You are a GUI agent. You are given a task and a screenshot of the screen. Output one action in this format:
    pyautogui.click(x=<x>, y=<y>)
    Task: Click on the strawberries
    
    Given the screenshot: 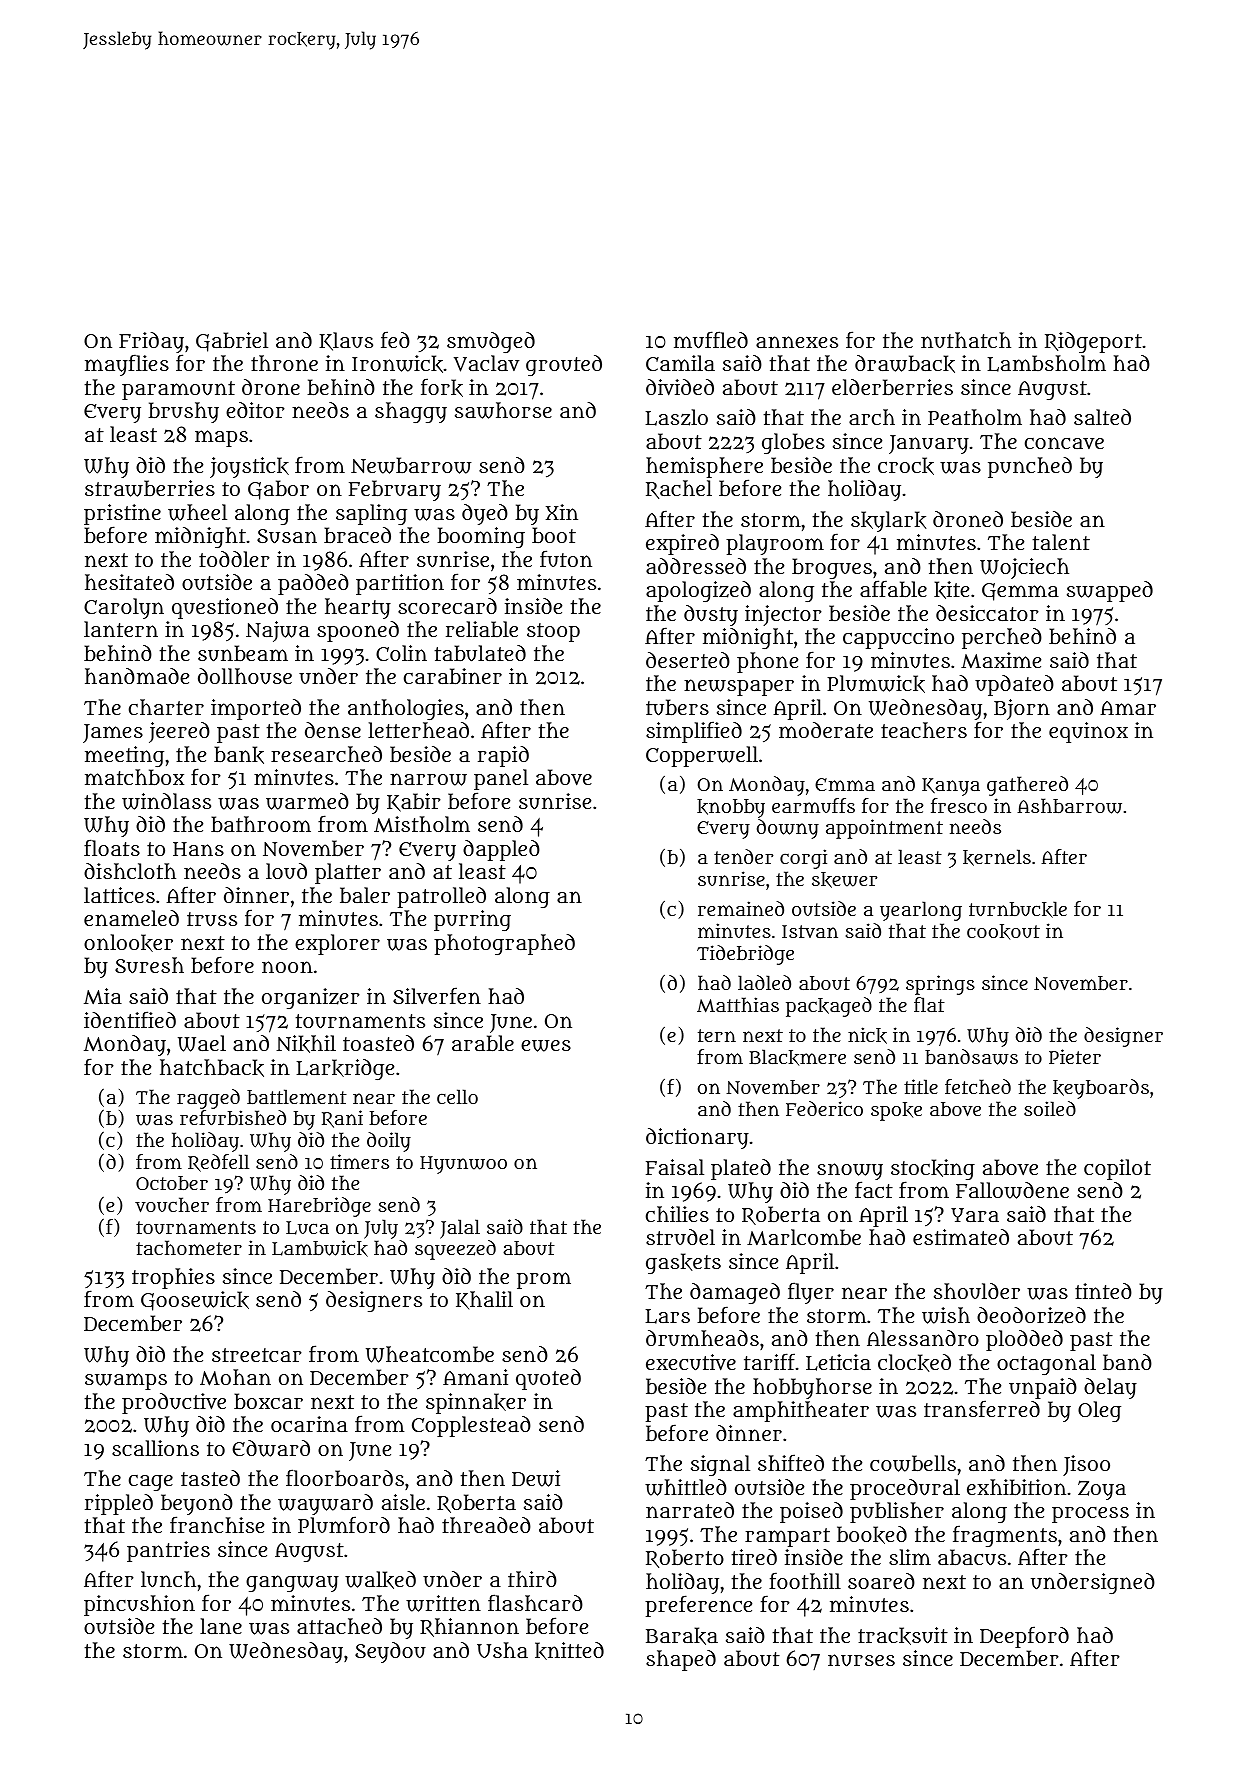 What is the action you would take?
    pyautogui.click(x=150, y=488)
